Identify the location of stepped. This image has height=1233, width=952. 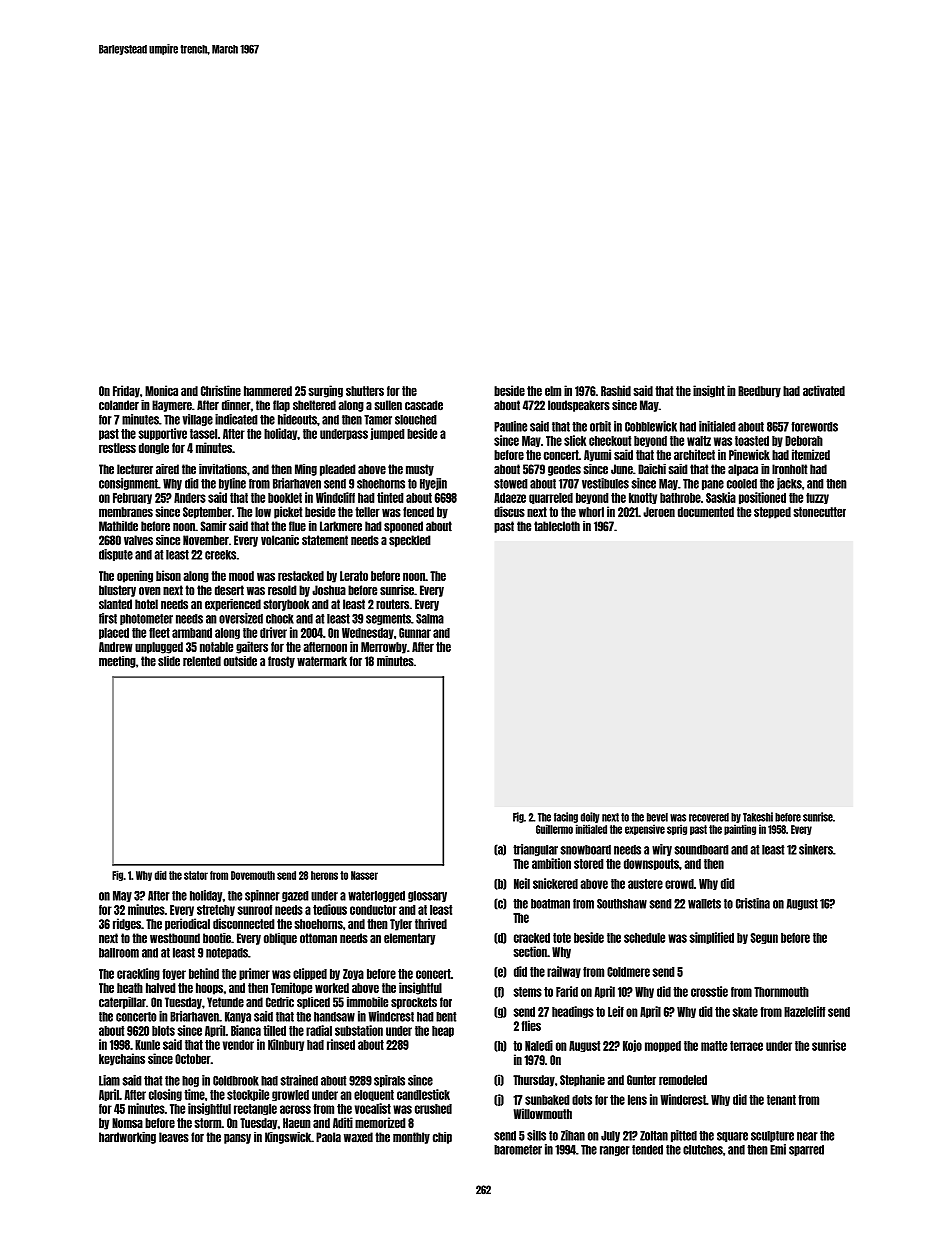
(772, 513).
